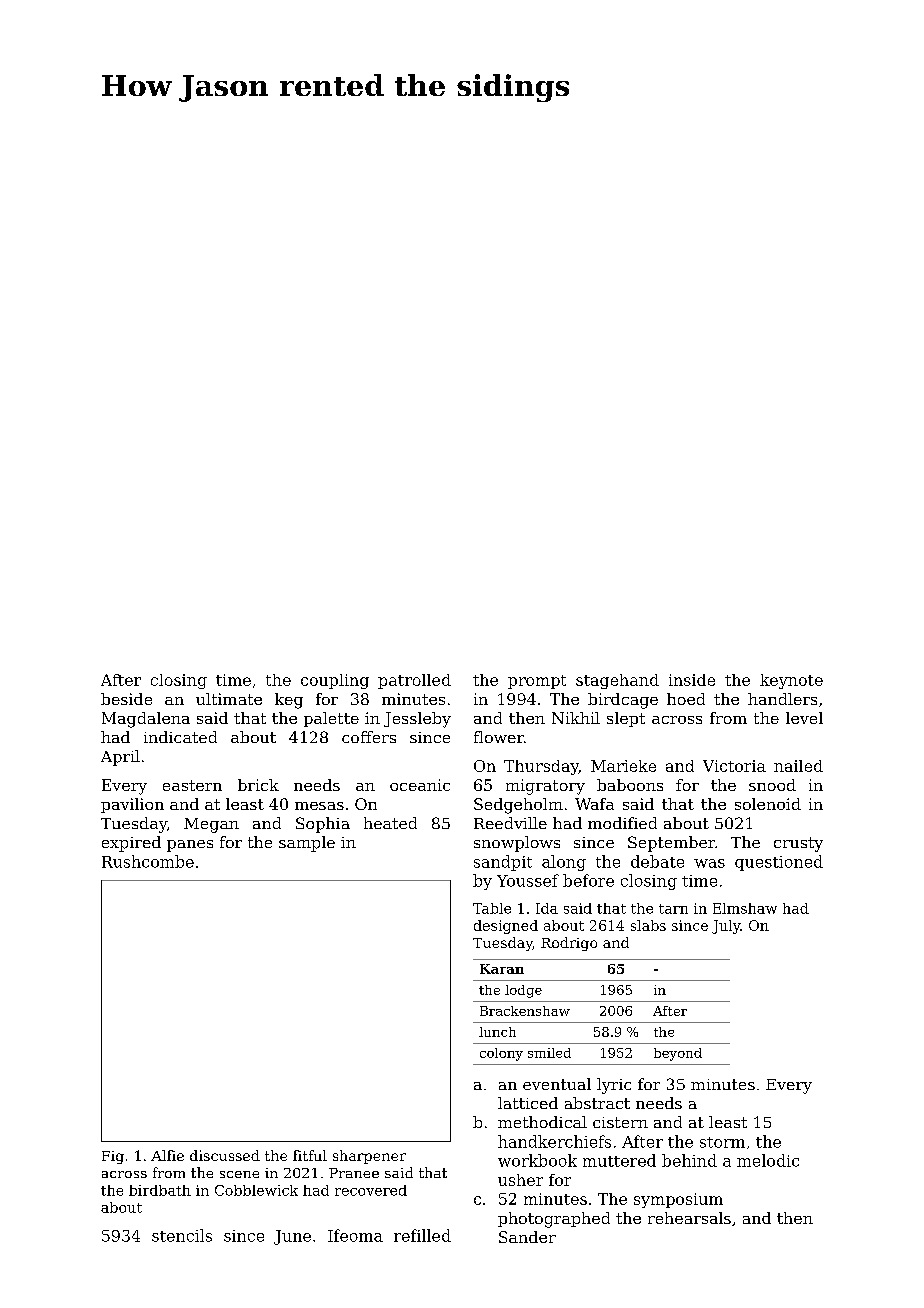 This screenshot has width=924, height=1308. Describe the element at coordinates (523, 991) in the screenshot. I see `lodge` at that location.
